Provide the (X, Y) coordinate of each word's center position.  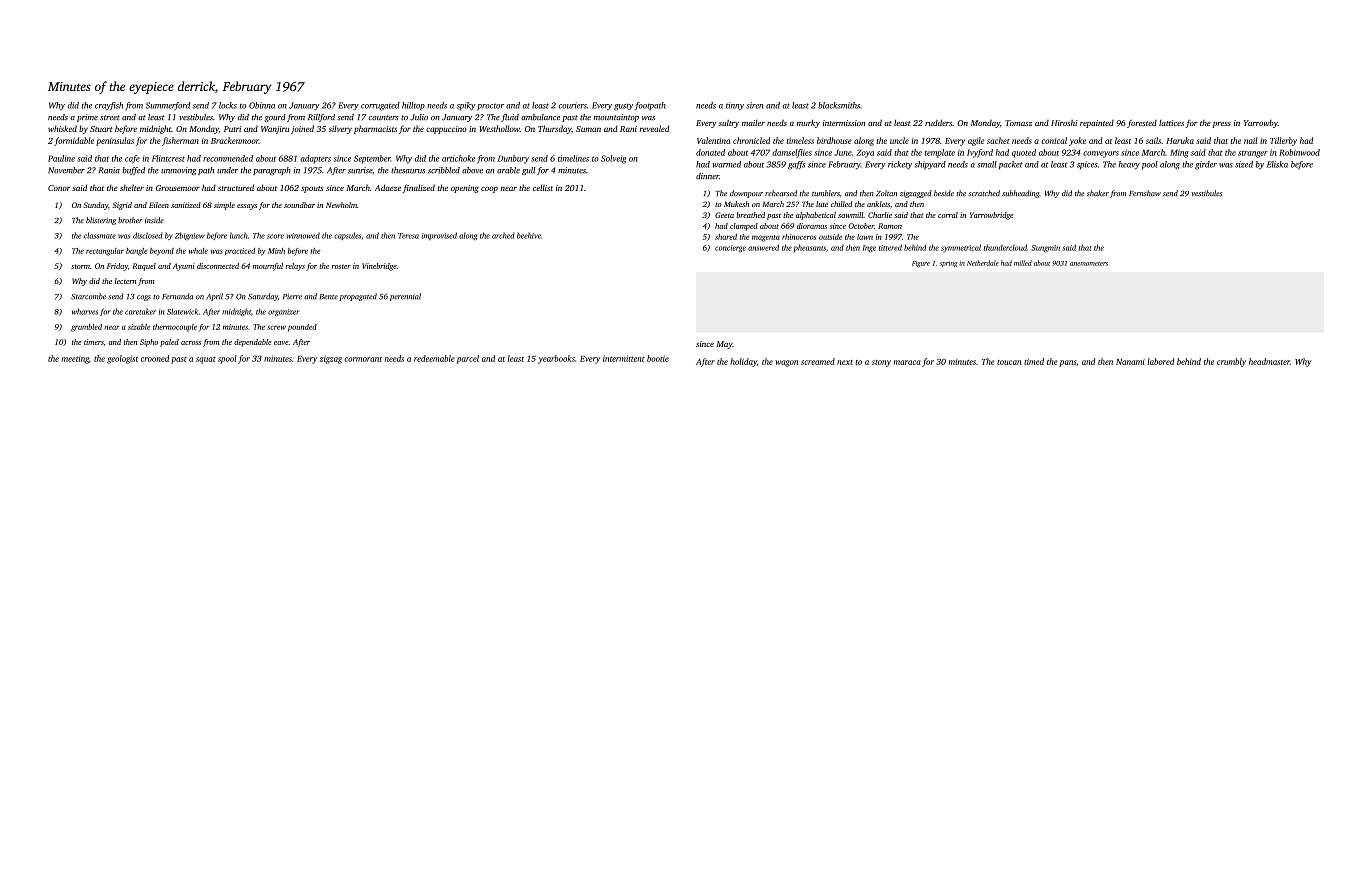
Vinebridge (379, 267)
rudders (938, 122)
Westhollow (499, 128)
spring (948, 264)
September (372, 159)
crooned (155, 358)
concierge (730, 249)
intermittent (624, 358)
